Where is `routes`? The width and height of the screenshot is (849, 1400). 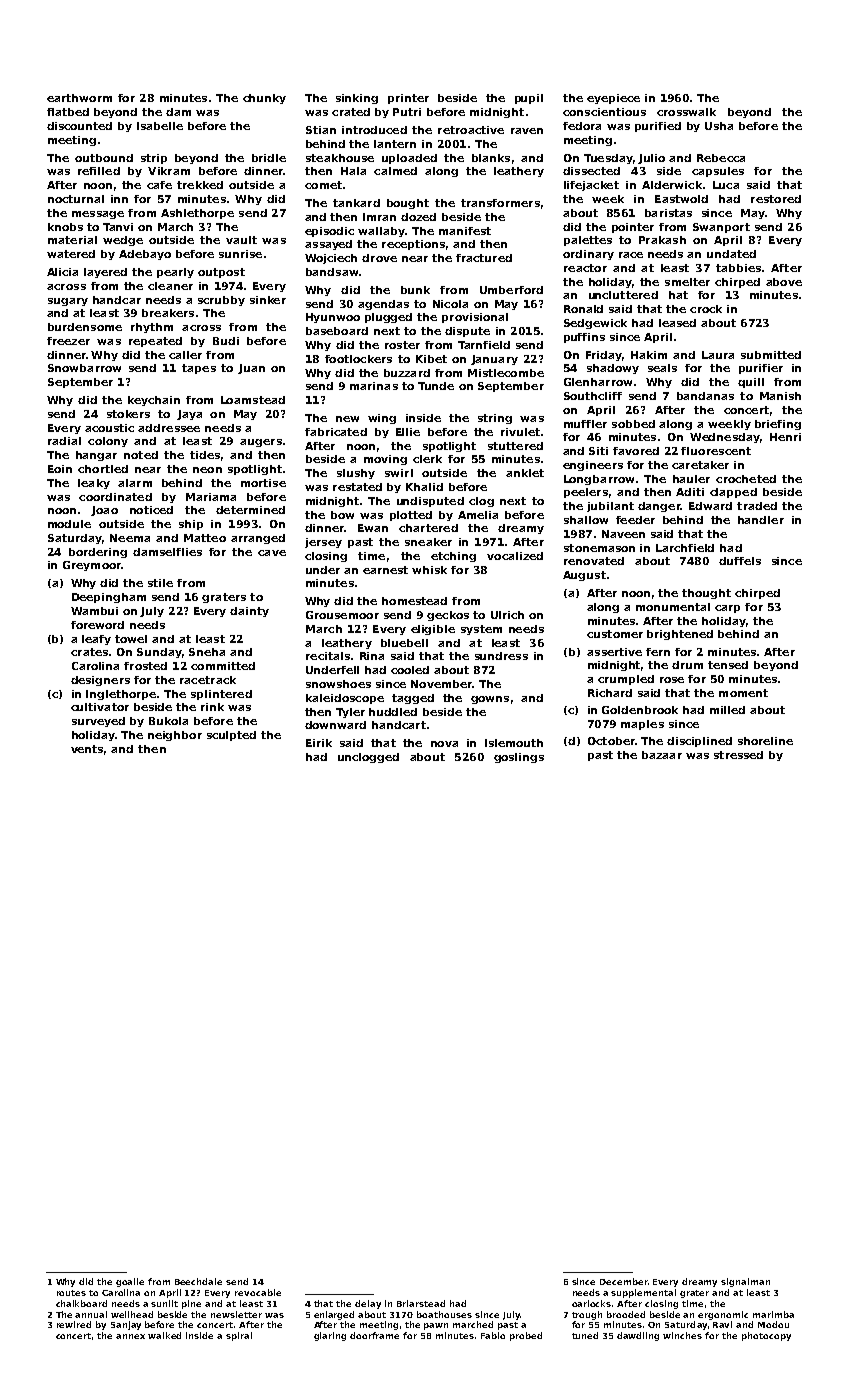
routes is located at coordinates (71, 1293).
